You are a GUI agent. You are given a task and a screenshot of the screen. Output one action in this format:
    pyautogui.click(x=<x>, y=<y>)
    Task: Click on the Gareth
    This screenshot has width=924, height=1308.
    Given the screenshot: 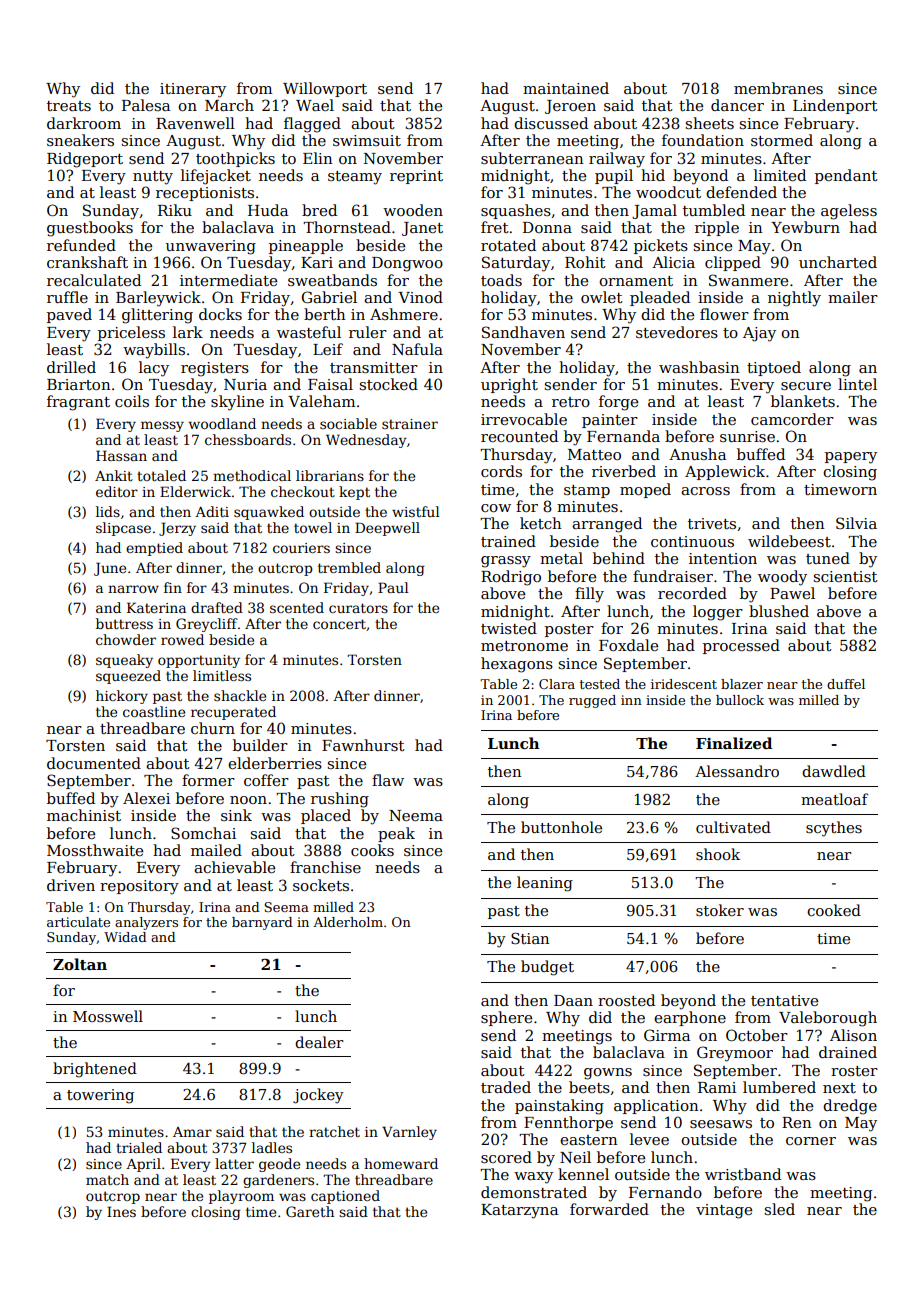 What is the action you would take?
    pyautogui.click(x=310, y=1211)
